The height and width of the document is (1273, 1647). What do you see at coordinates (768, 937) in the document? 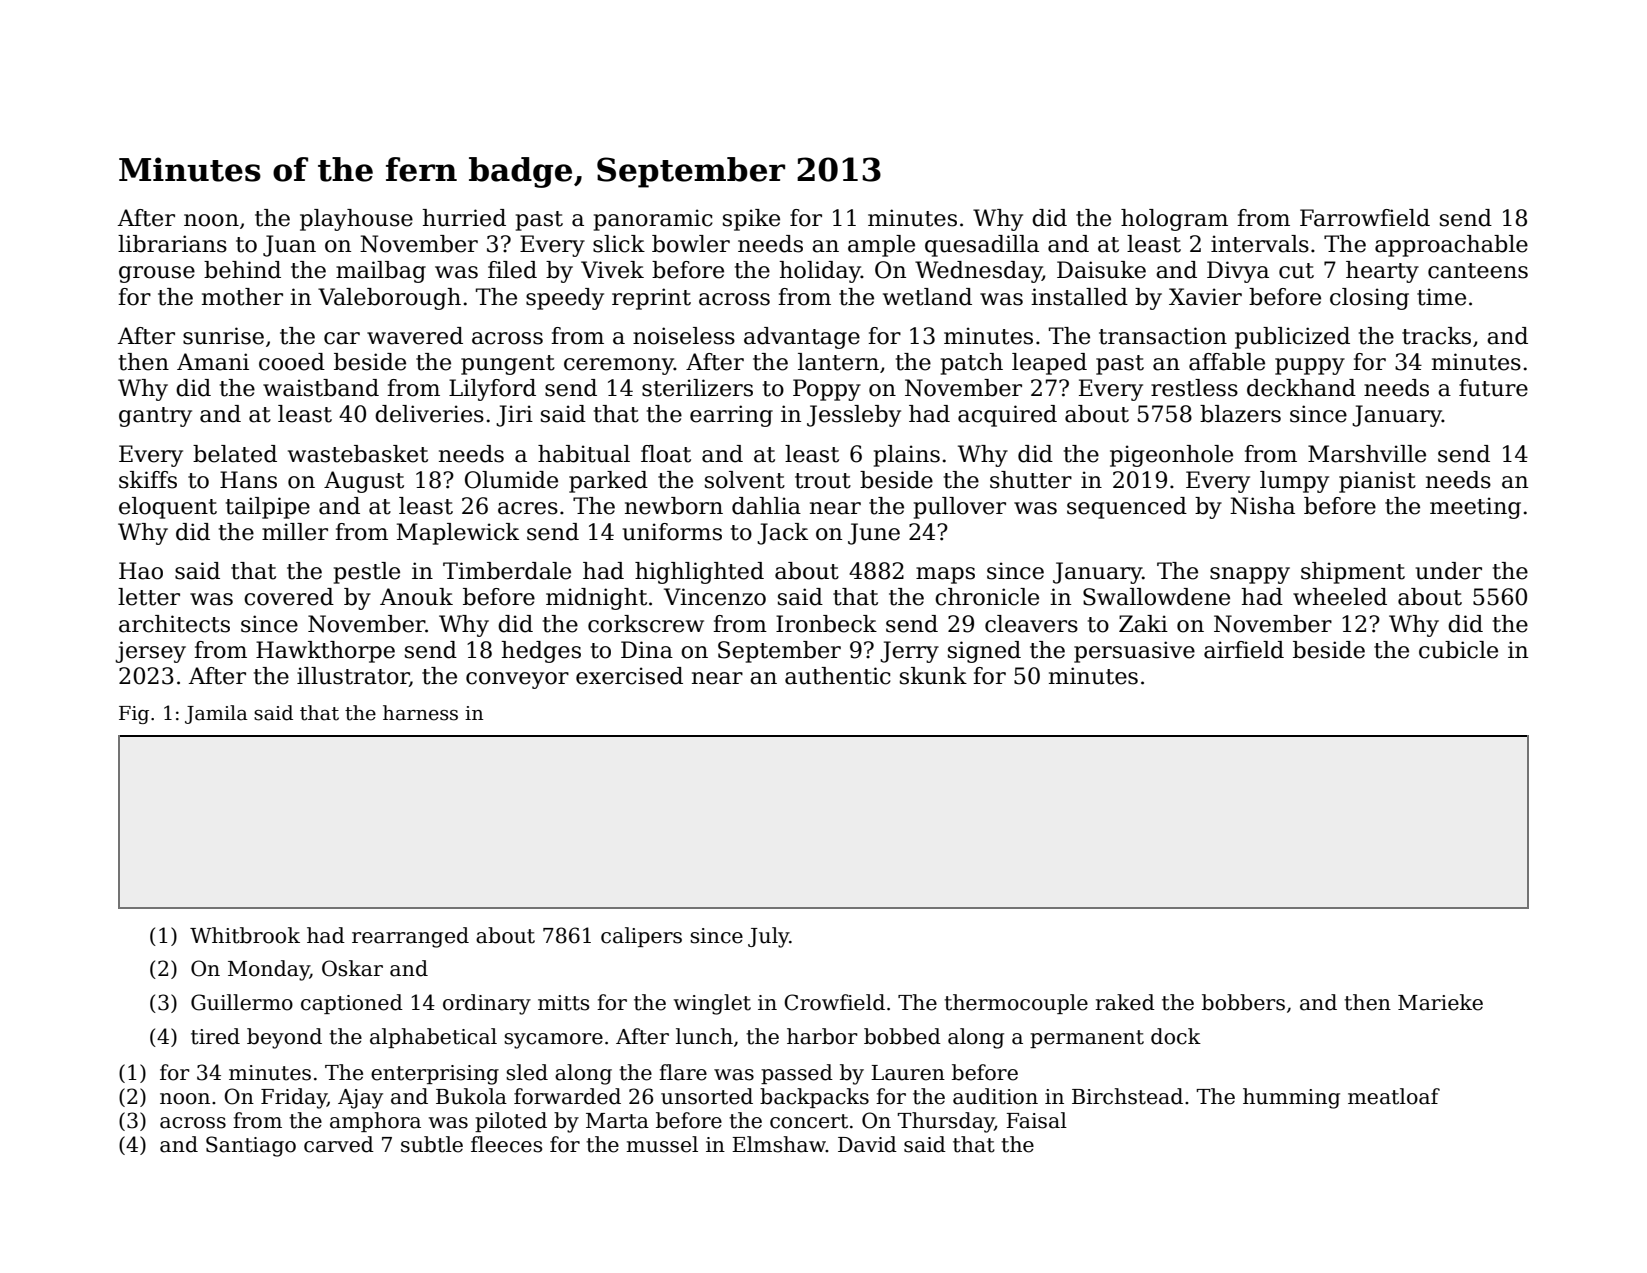
I see `July` at bounding box center [768, 937].
